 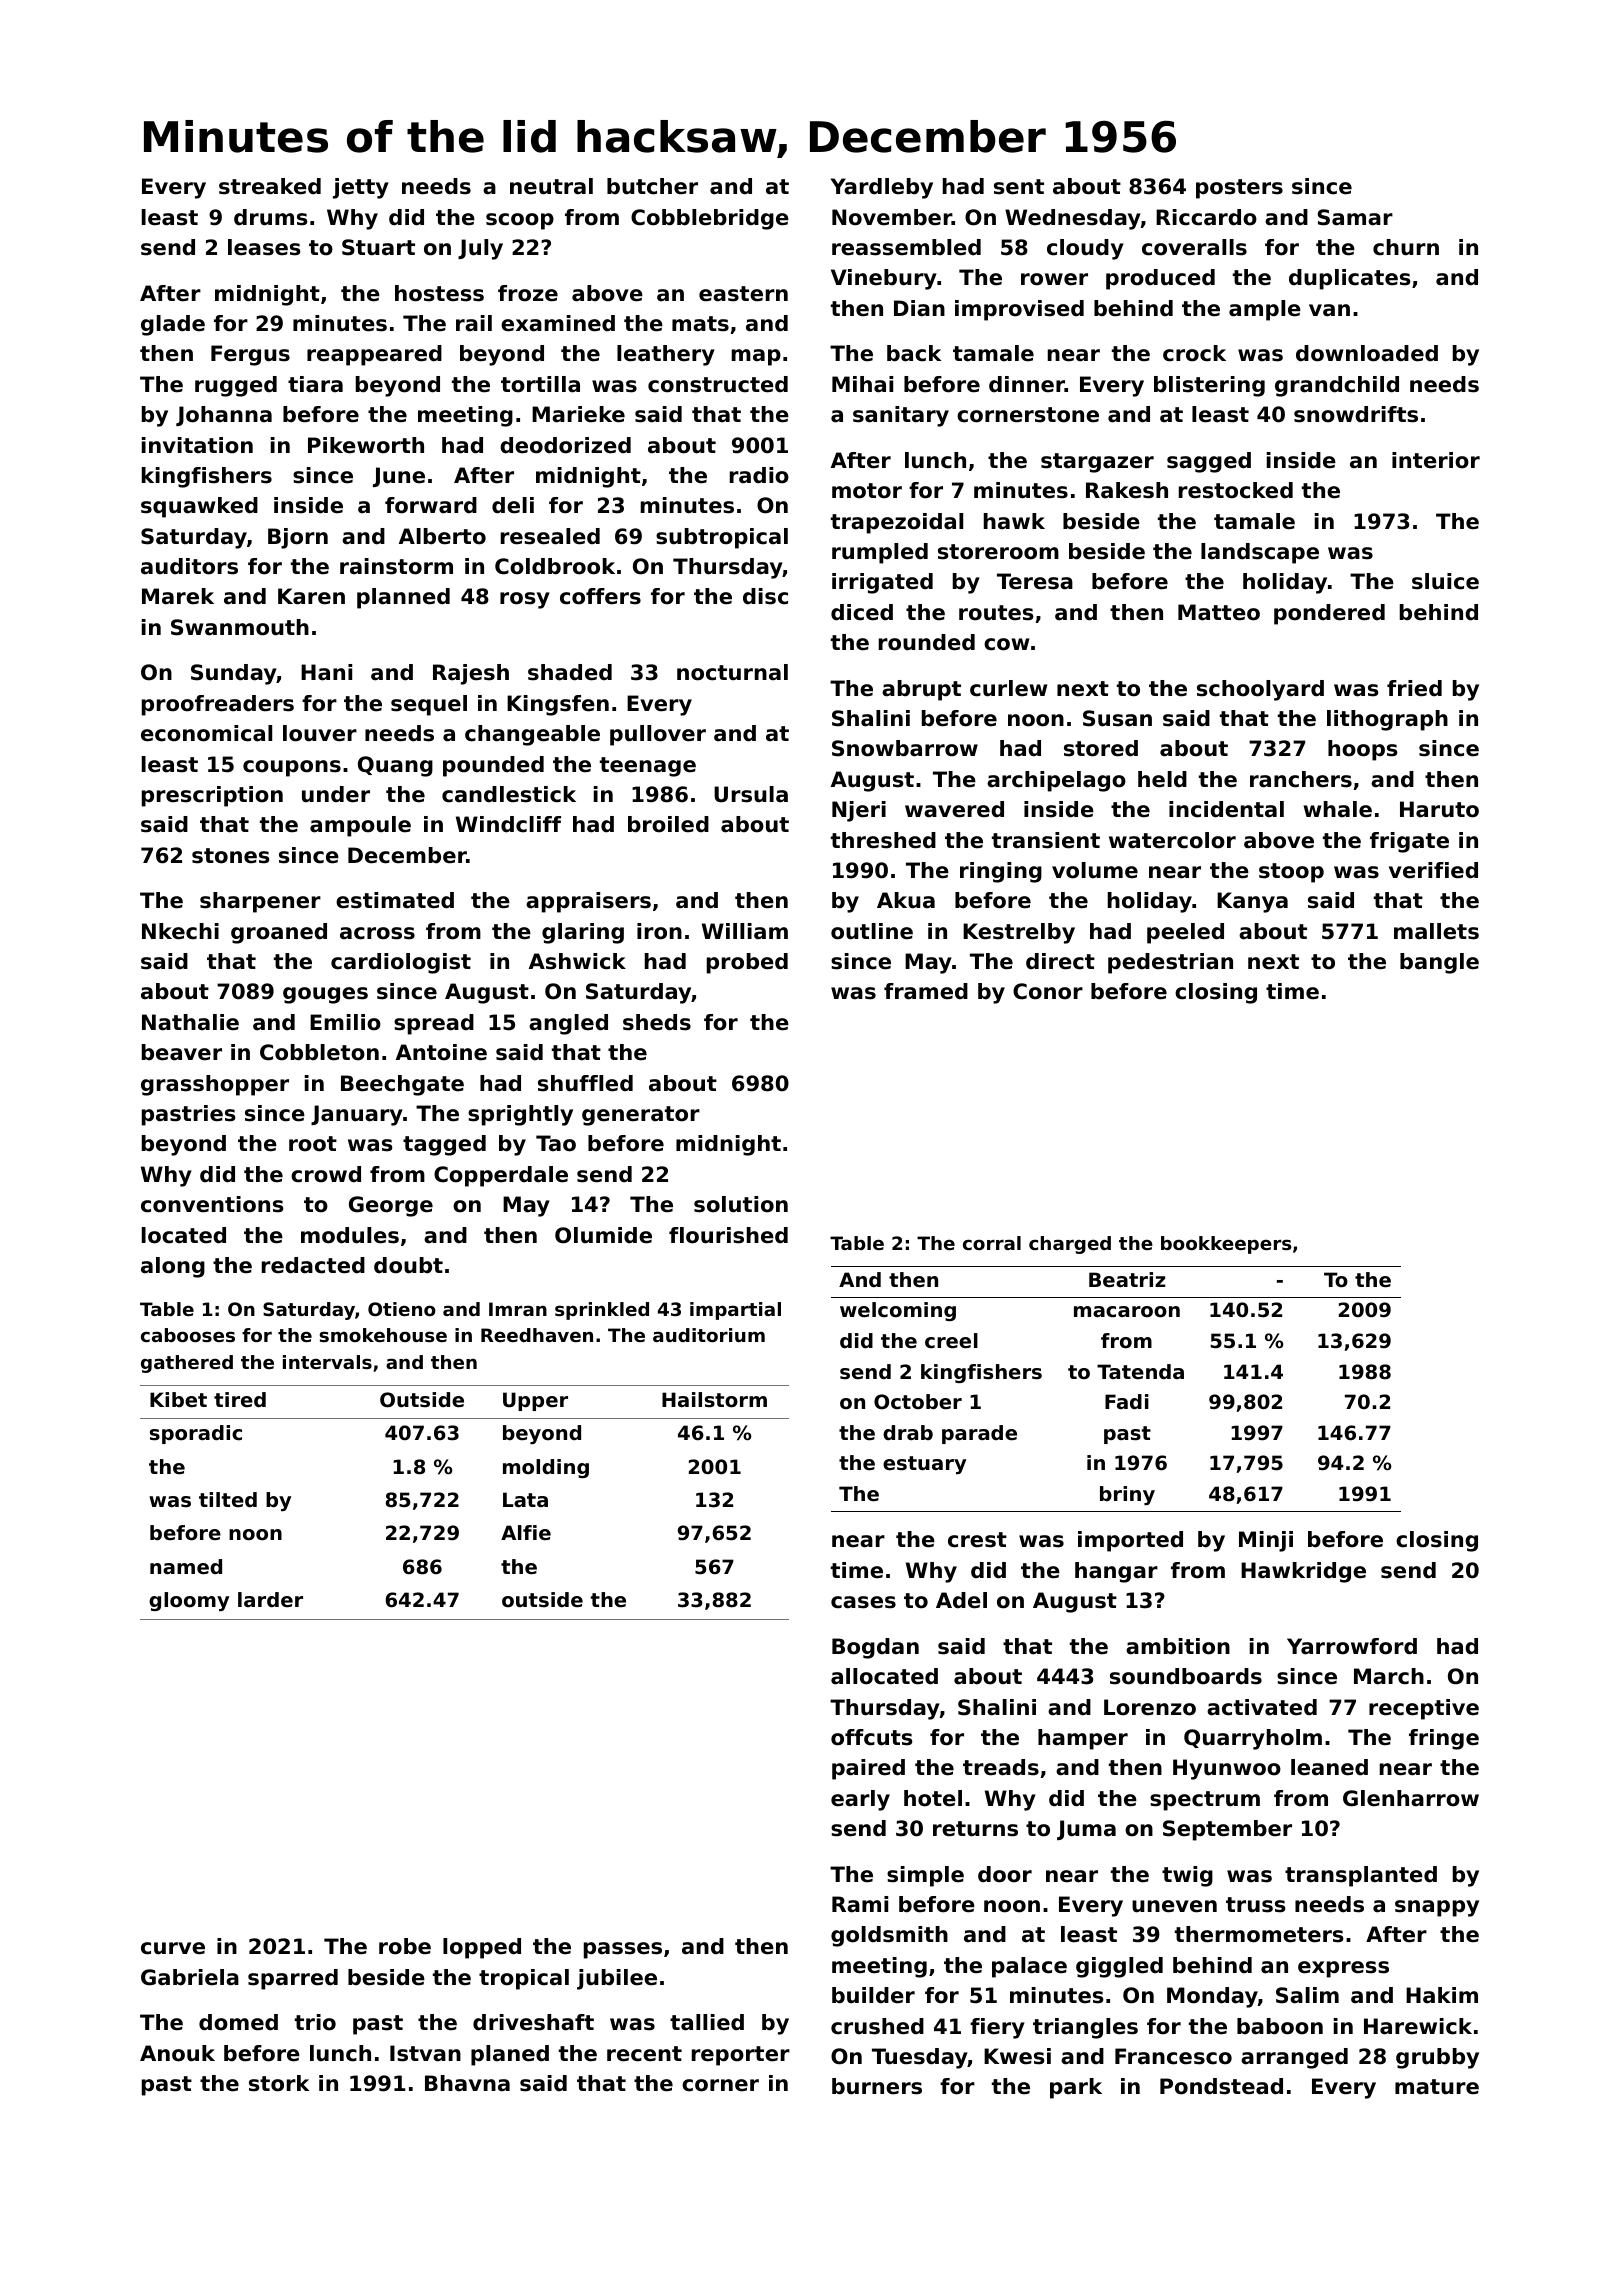 I want to click on solution, so click(x=741, y=1204).
